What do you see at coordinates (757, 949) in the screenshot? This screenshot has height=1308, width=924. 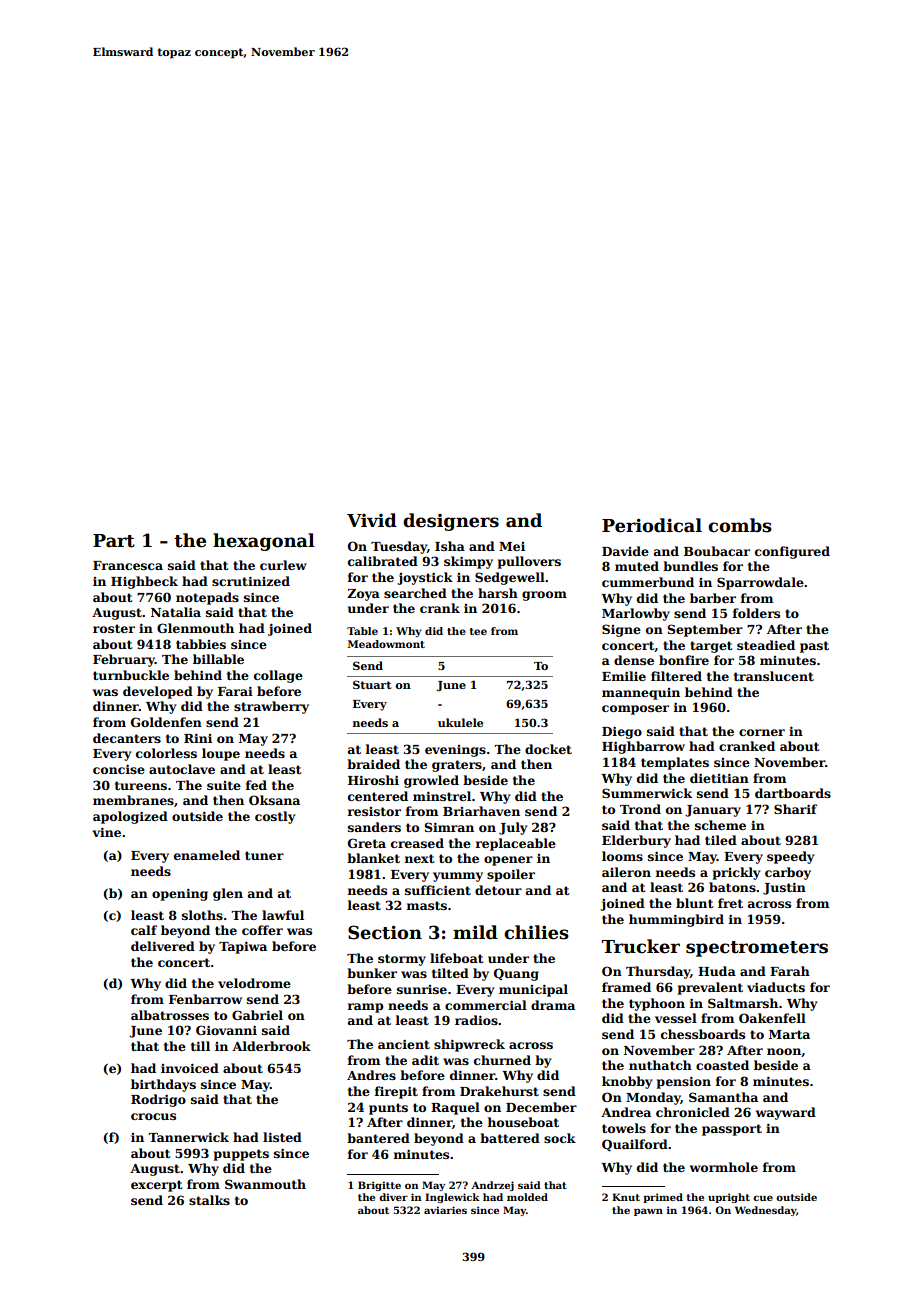 I see `spectrometers` at bounding box center [757, 949].
